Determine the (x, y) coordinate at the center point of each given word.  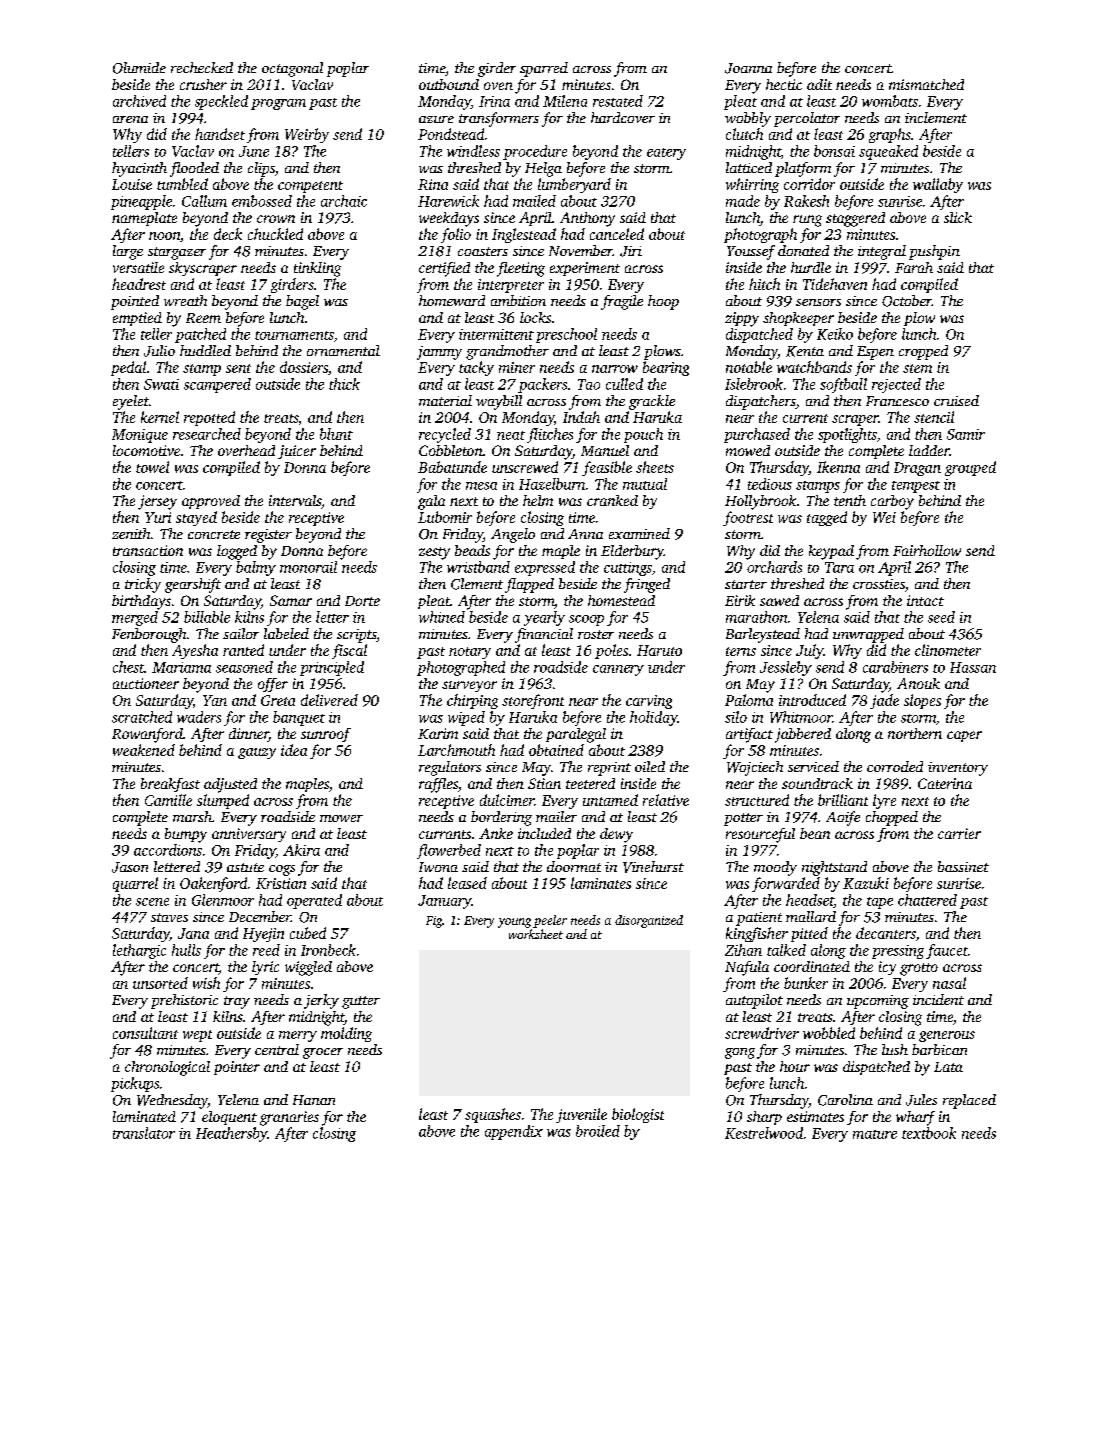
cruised (956, 400)
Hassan (973, 667)
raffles (438, 785)
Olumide (139, 68)
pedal (128, 368)
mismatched (926, 84)
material (445, 400)
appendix (514, 1132)
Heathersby (231, 1134)
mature (875, 1134)
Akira (301, 850)
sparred (544, 69)
